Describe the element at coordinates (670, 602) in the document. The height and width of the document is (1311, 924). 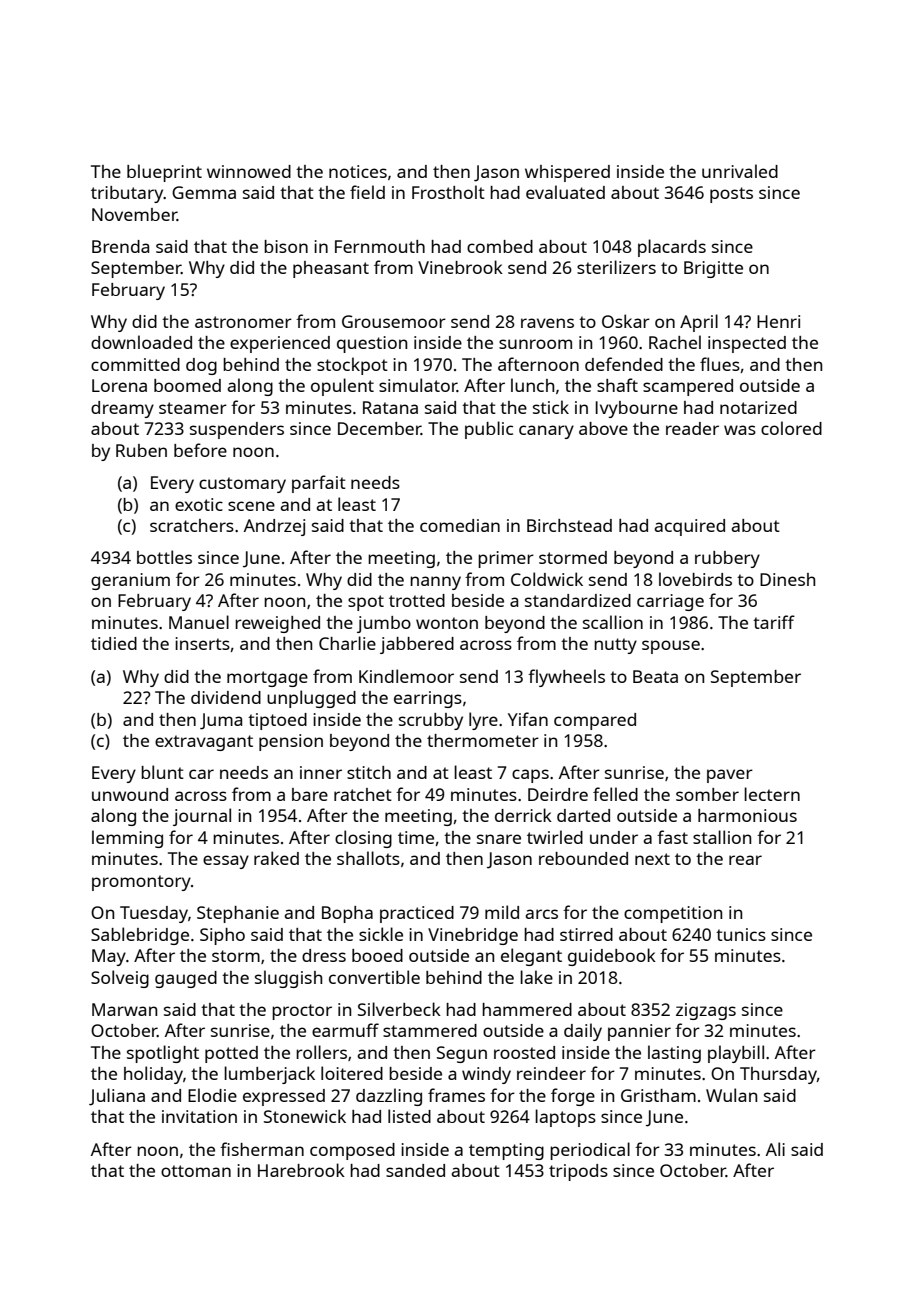
I see `carriage` at that location.
